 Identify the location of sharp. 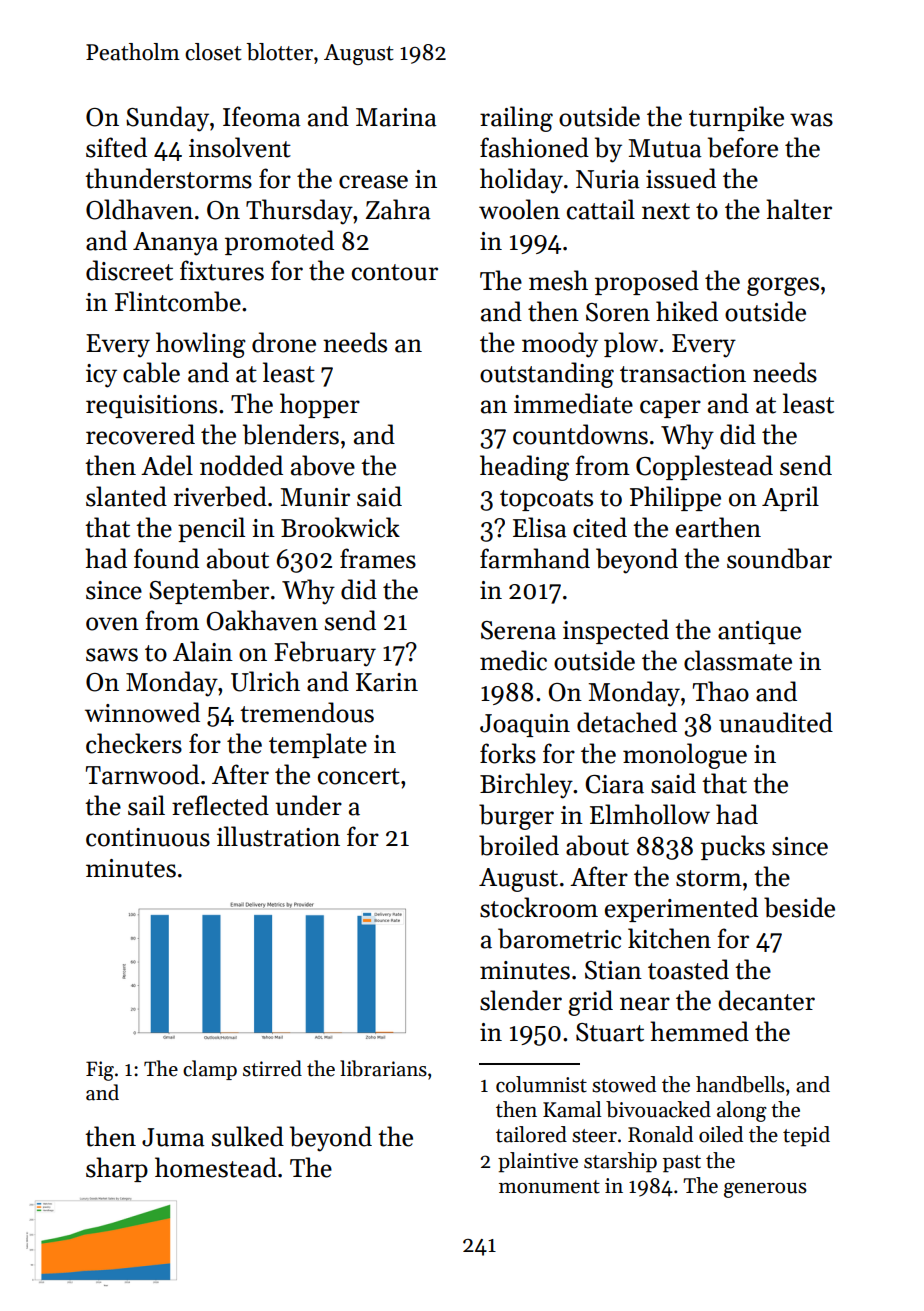
(117, 1169).
